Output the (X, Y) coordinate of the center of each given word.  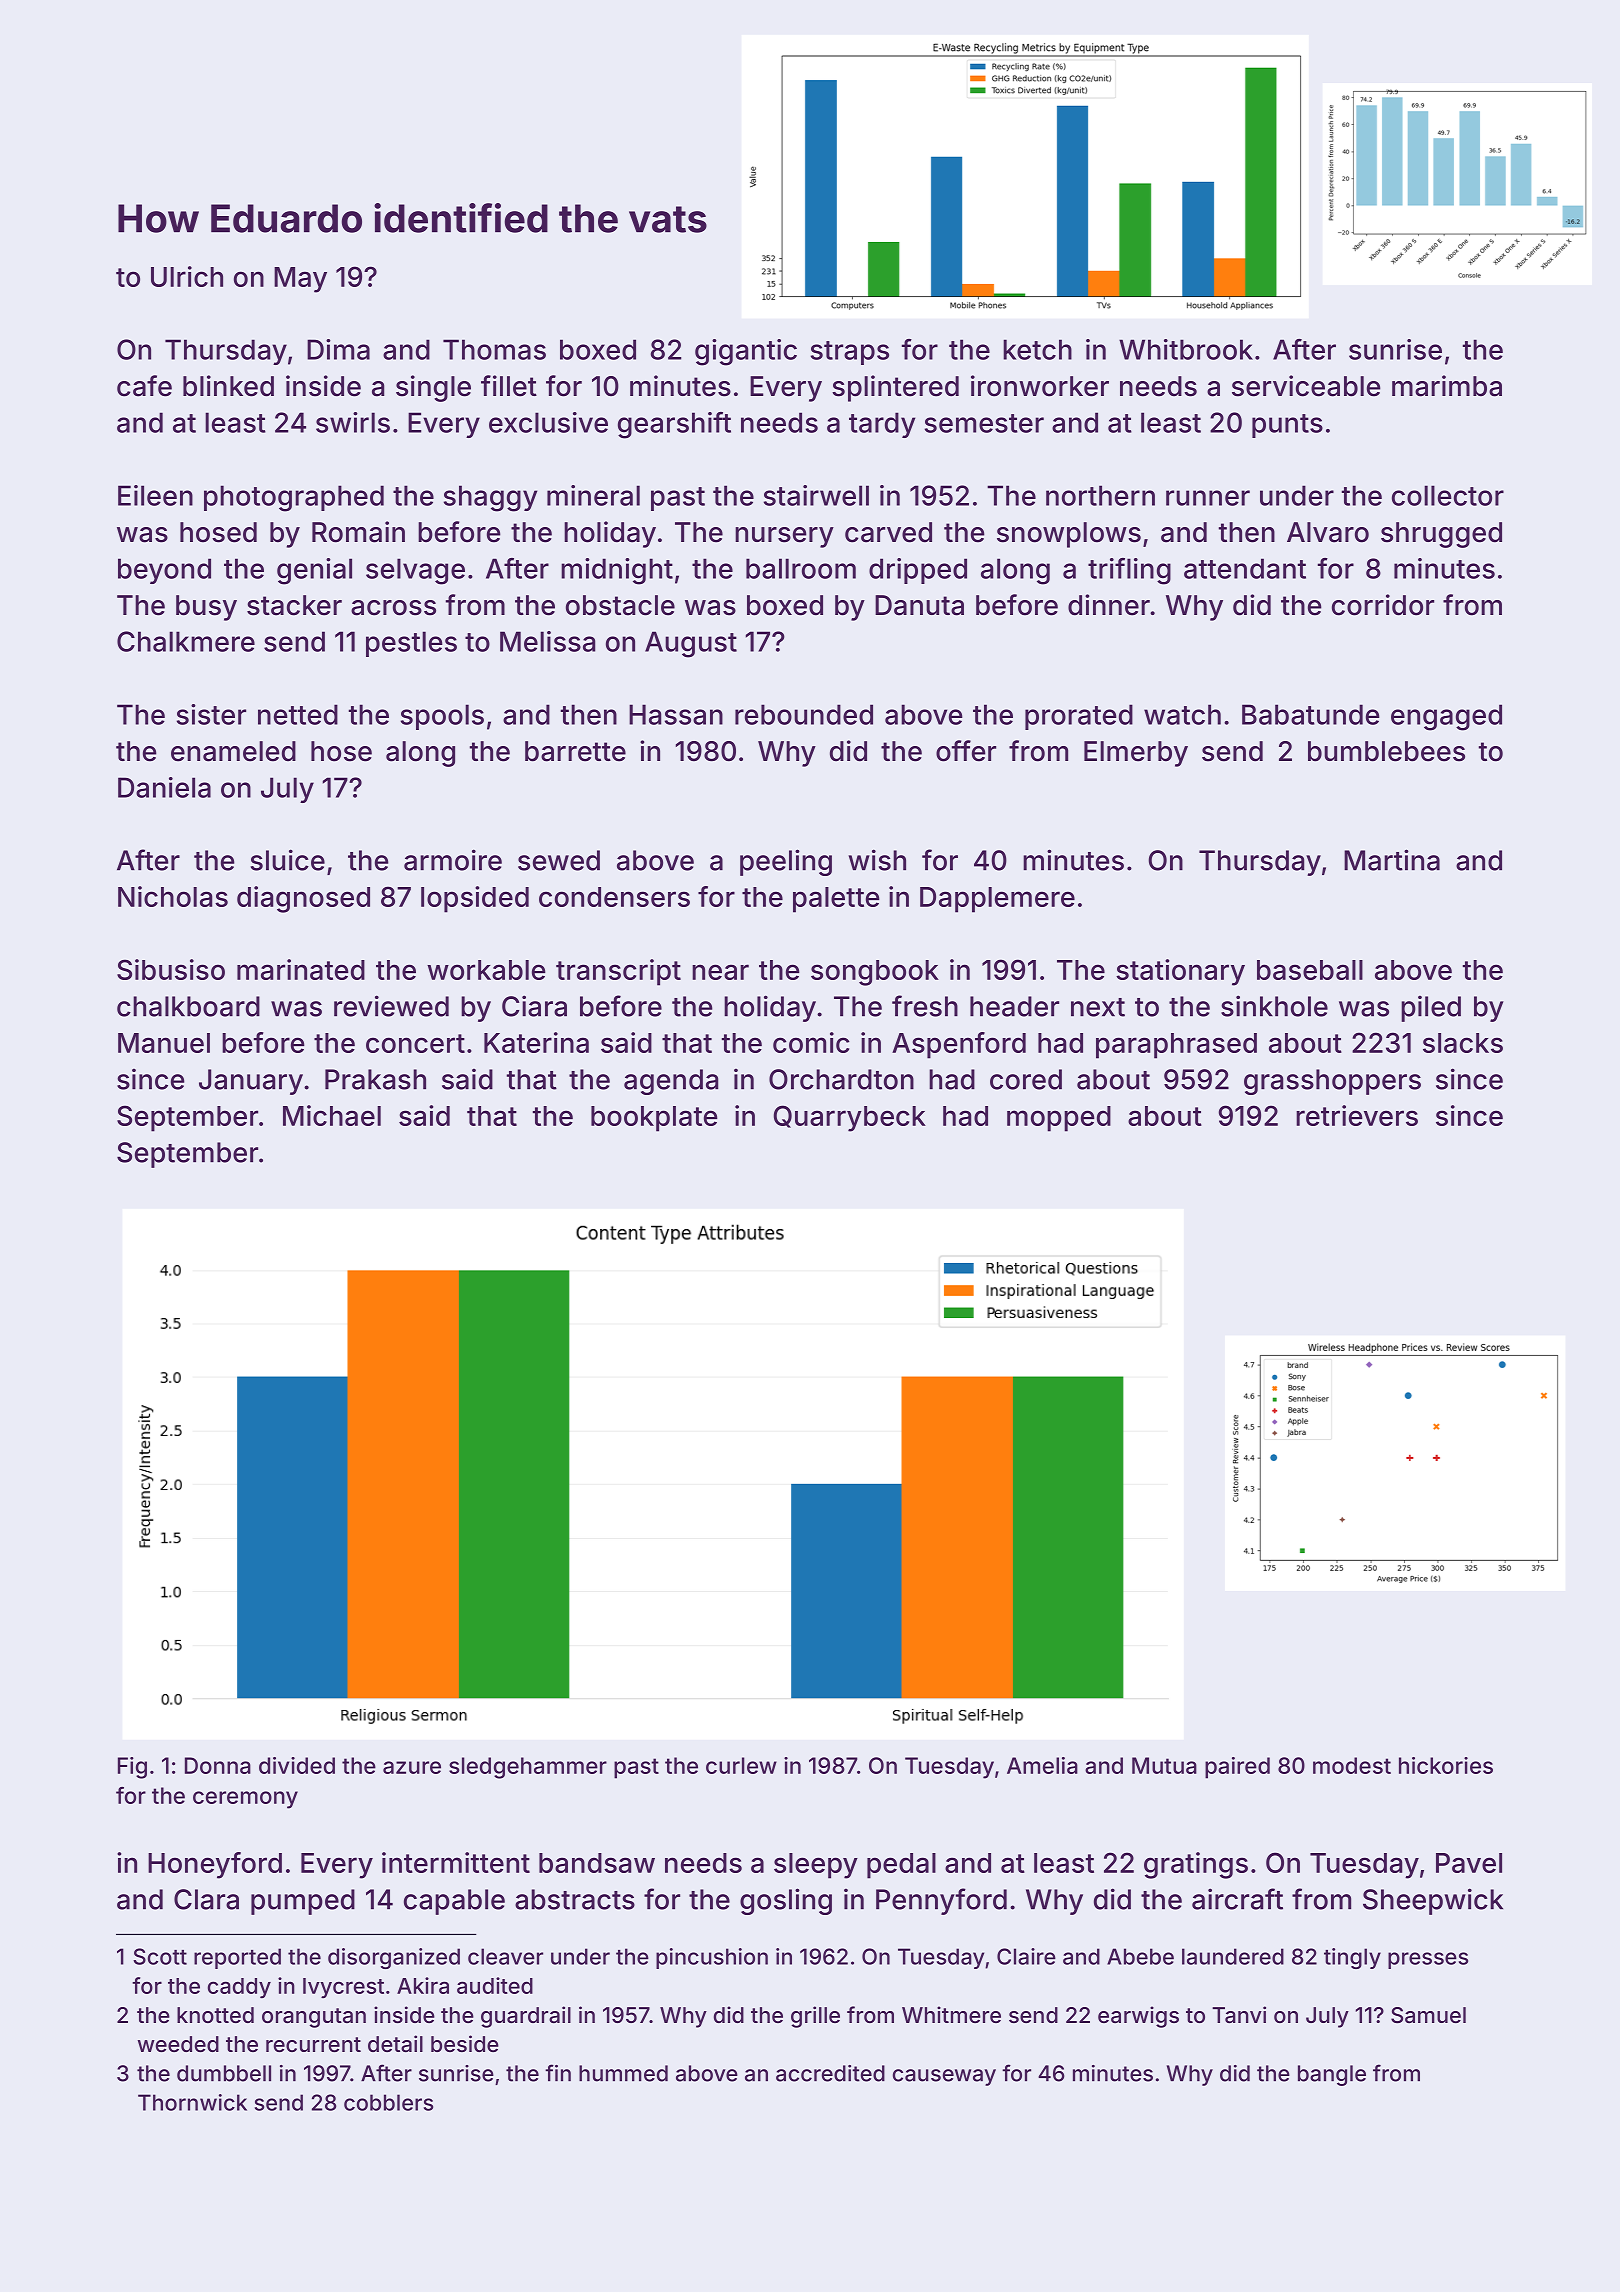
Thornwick (192, 2102)
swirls (353, 422)
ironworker (1040, 386)
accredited (830, 2073)
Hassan (676, 714)
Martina (1392, 860)
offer (966, 751)
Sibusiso (171, 969)
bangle (1332, 2075)
